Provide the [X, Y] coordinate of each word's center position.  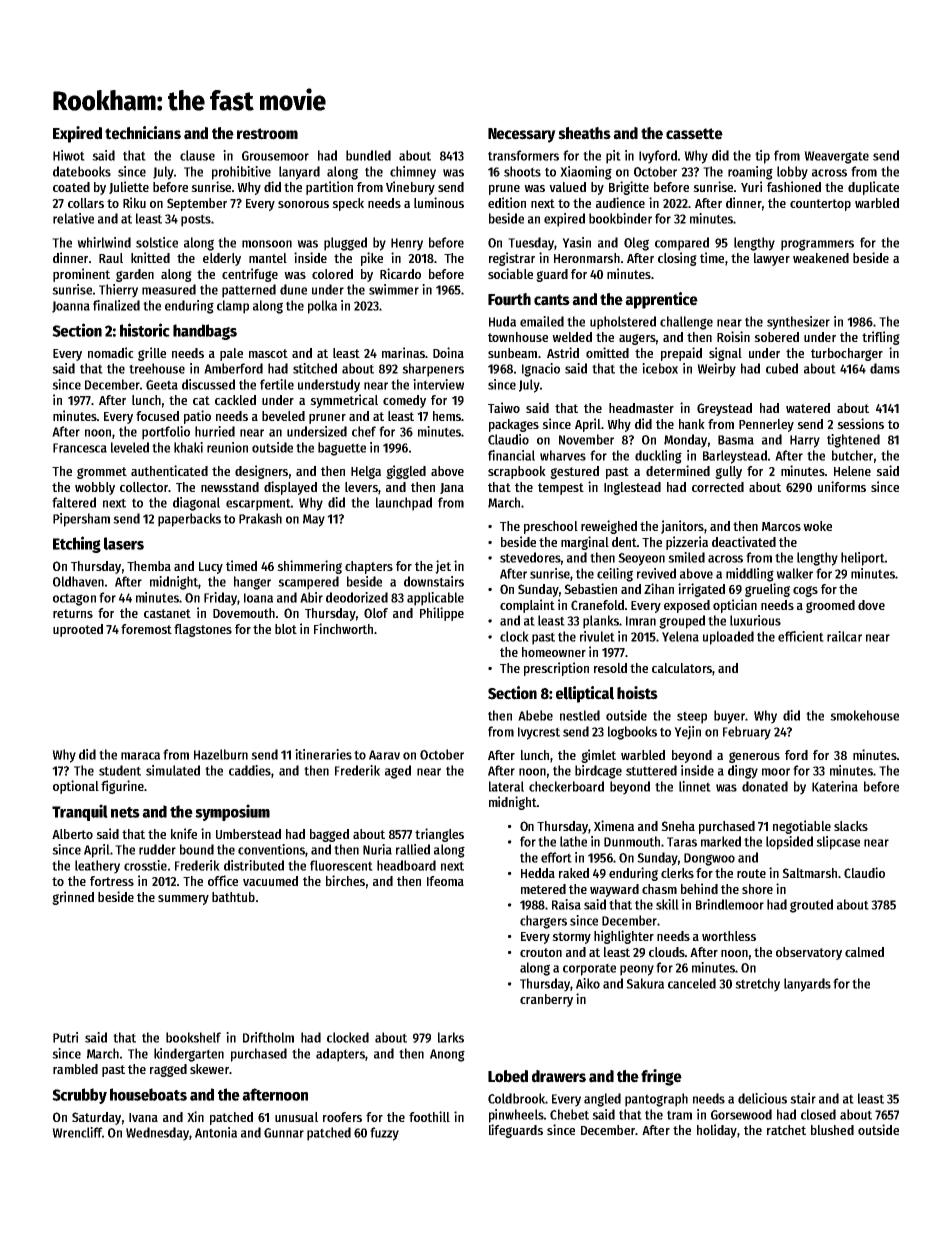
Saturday [96, 1118]
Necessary [522, 135]
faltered [74, 502]
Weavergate [836, 157]
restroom [267, 134]
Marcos [781, 526]
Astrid [563, 352]
